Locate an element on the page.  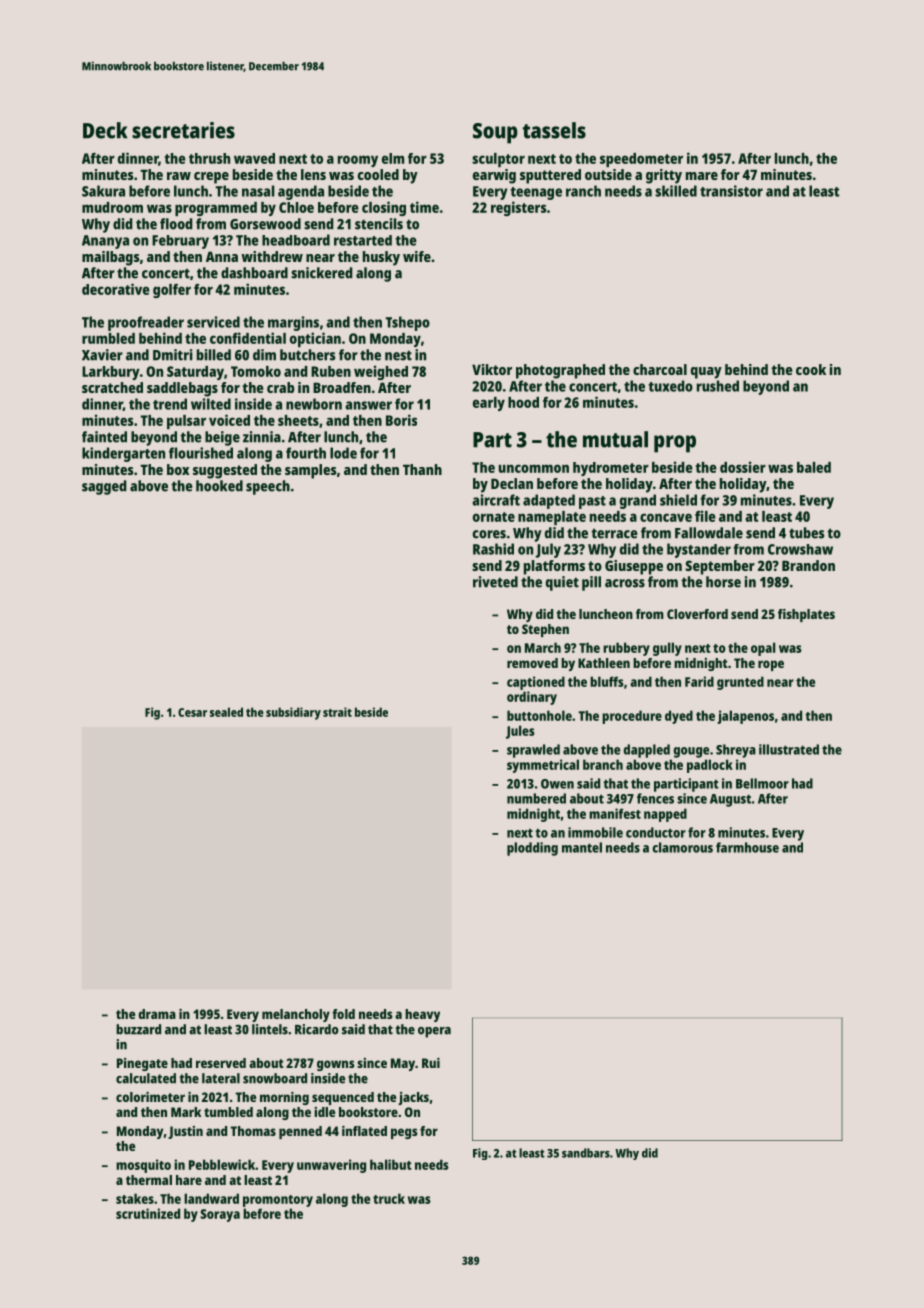
mailbags is located at coordinates (111, 258).
